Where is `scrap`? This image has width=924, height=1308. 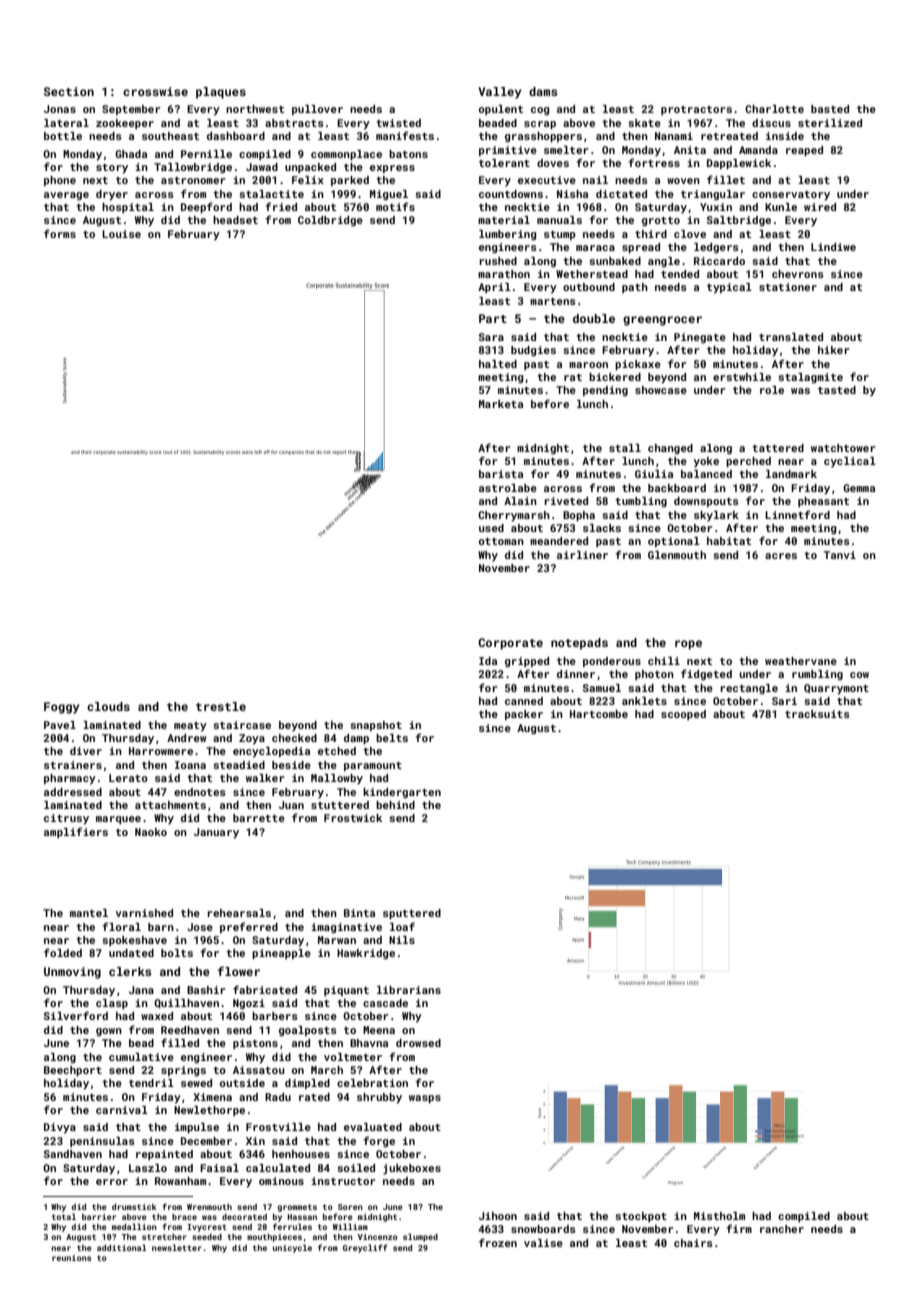 scrap is located at coordinates (540, 125).
